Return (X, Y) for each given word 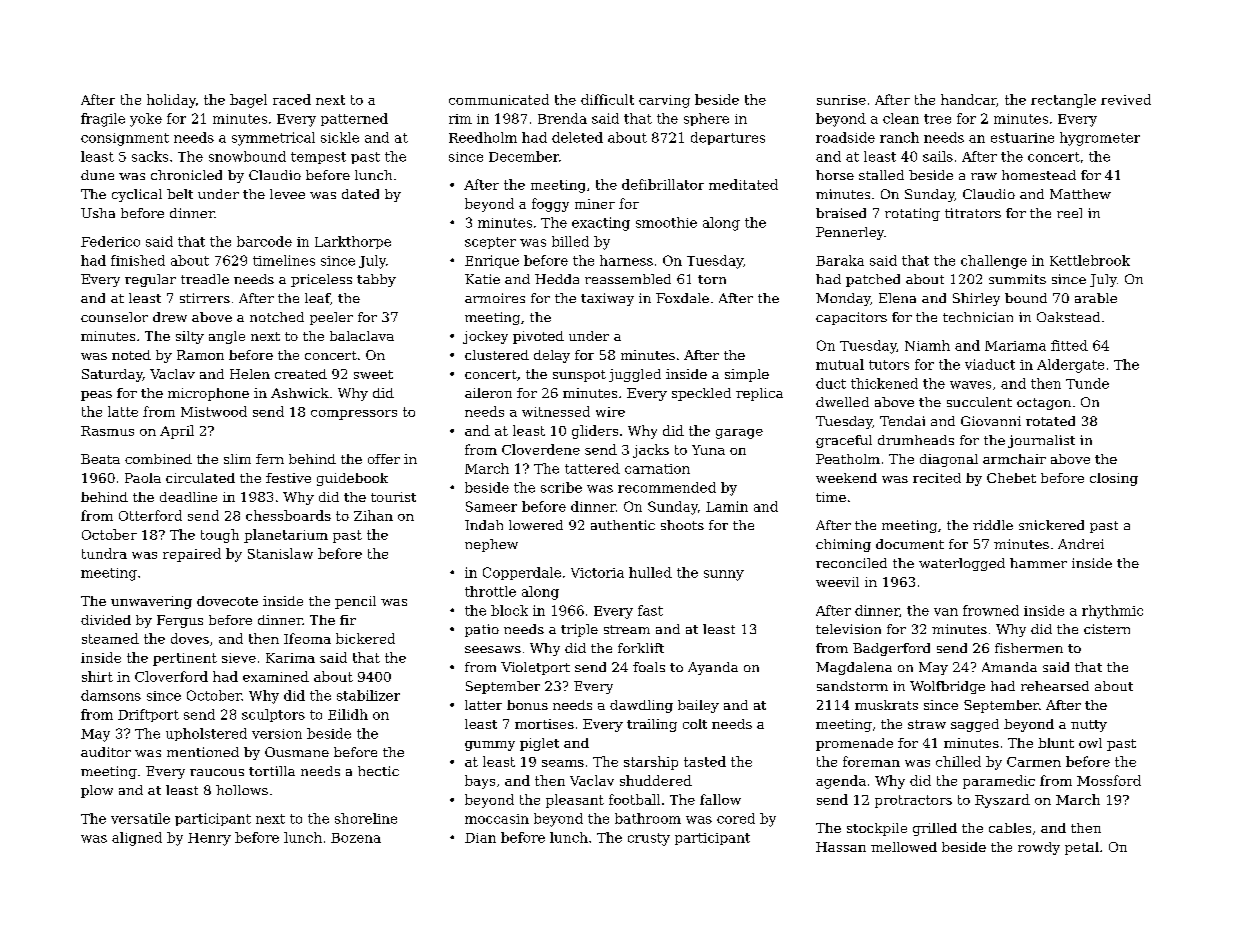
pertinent (185, 659)
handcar (969, 100)
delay (552, 356)
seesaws (493, 649)
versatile (140, 818)
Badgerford (891, 649)
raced (292, 99)
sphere (706, 119)
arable (1096, 298)
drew (170, 317)
